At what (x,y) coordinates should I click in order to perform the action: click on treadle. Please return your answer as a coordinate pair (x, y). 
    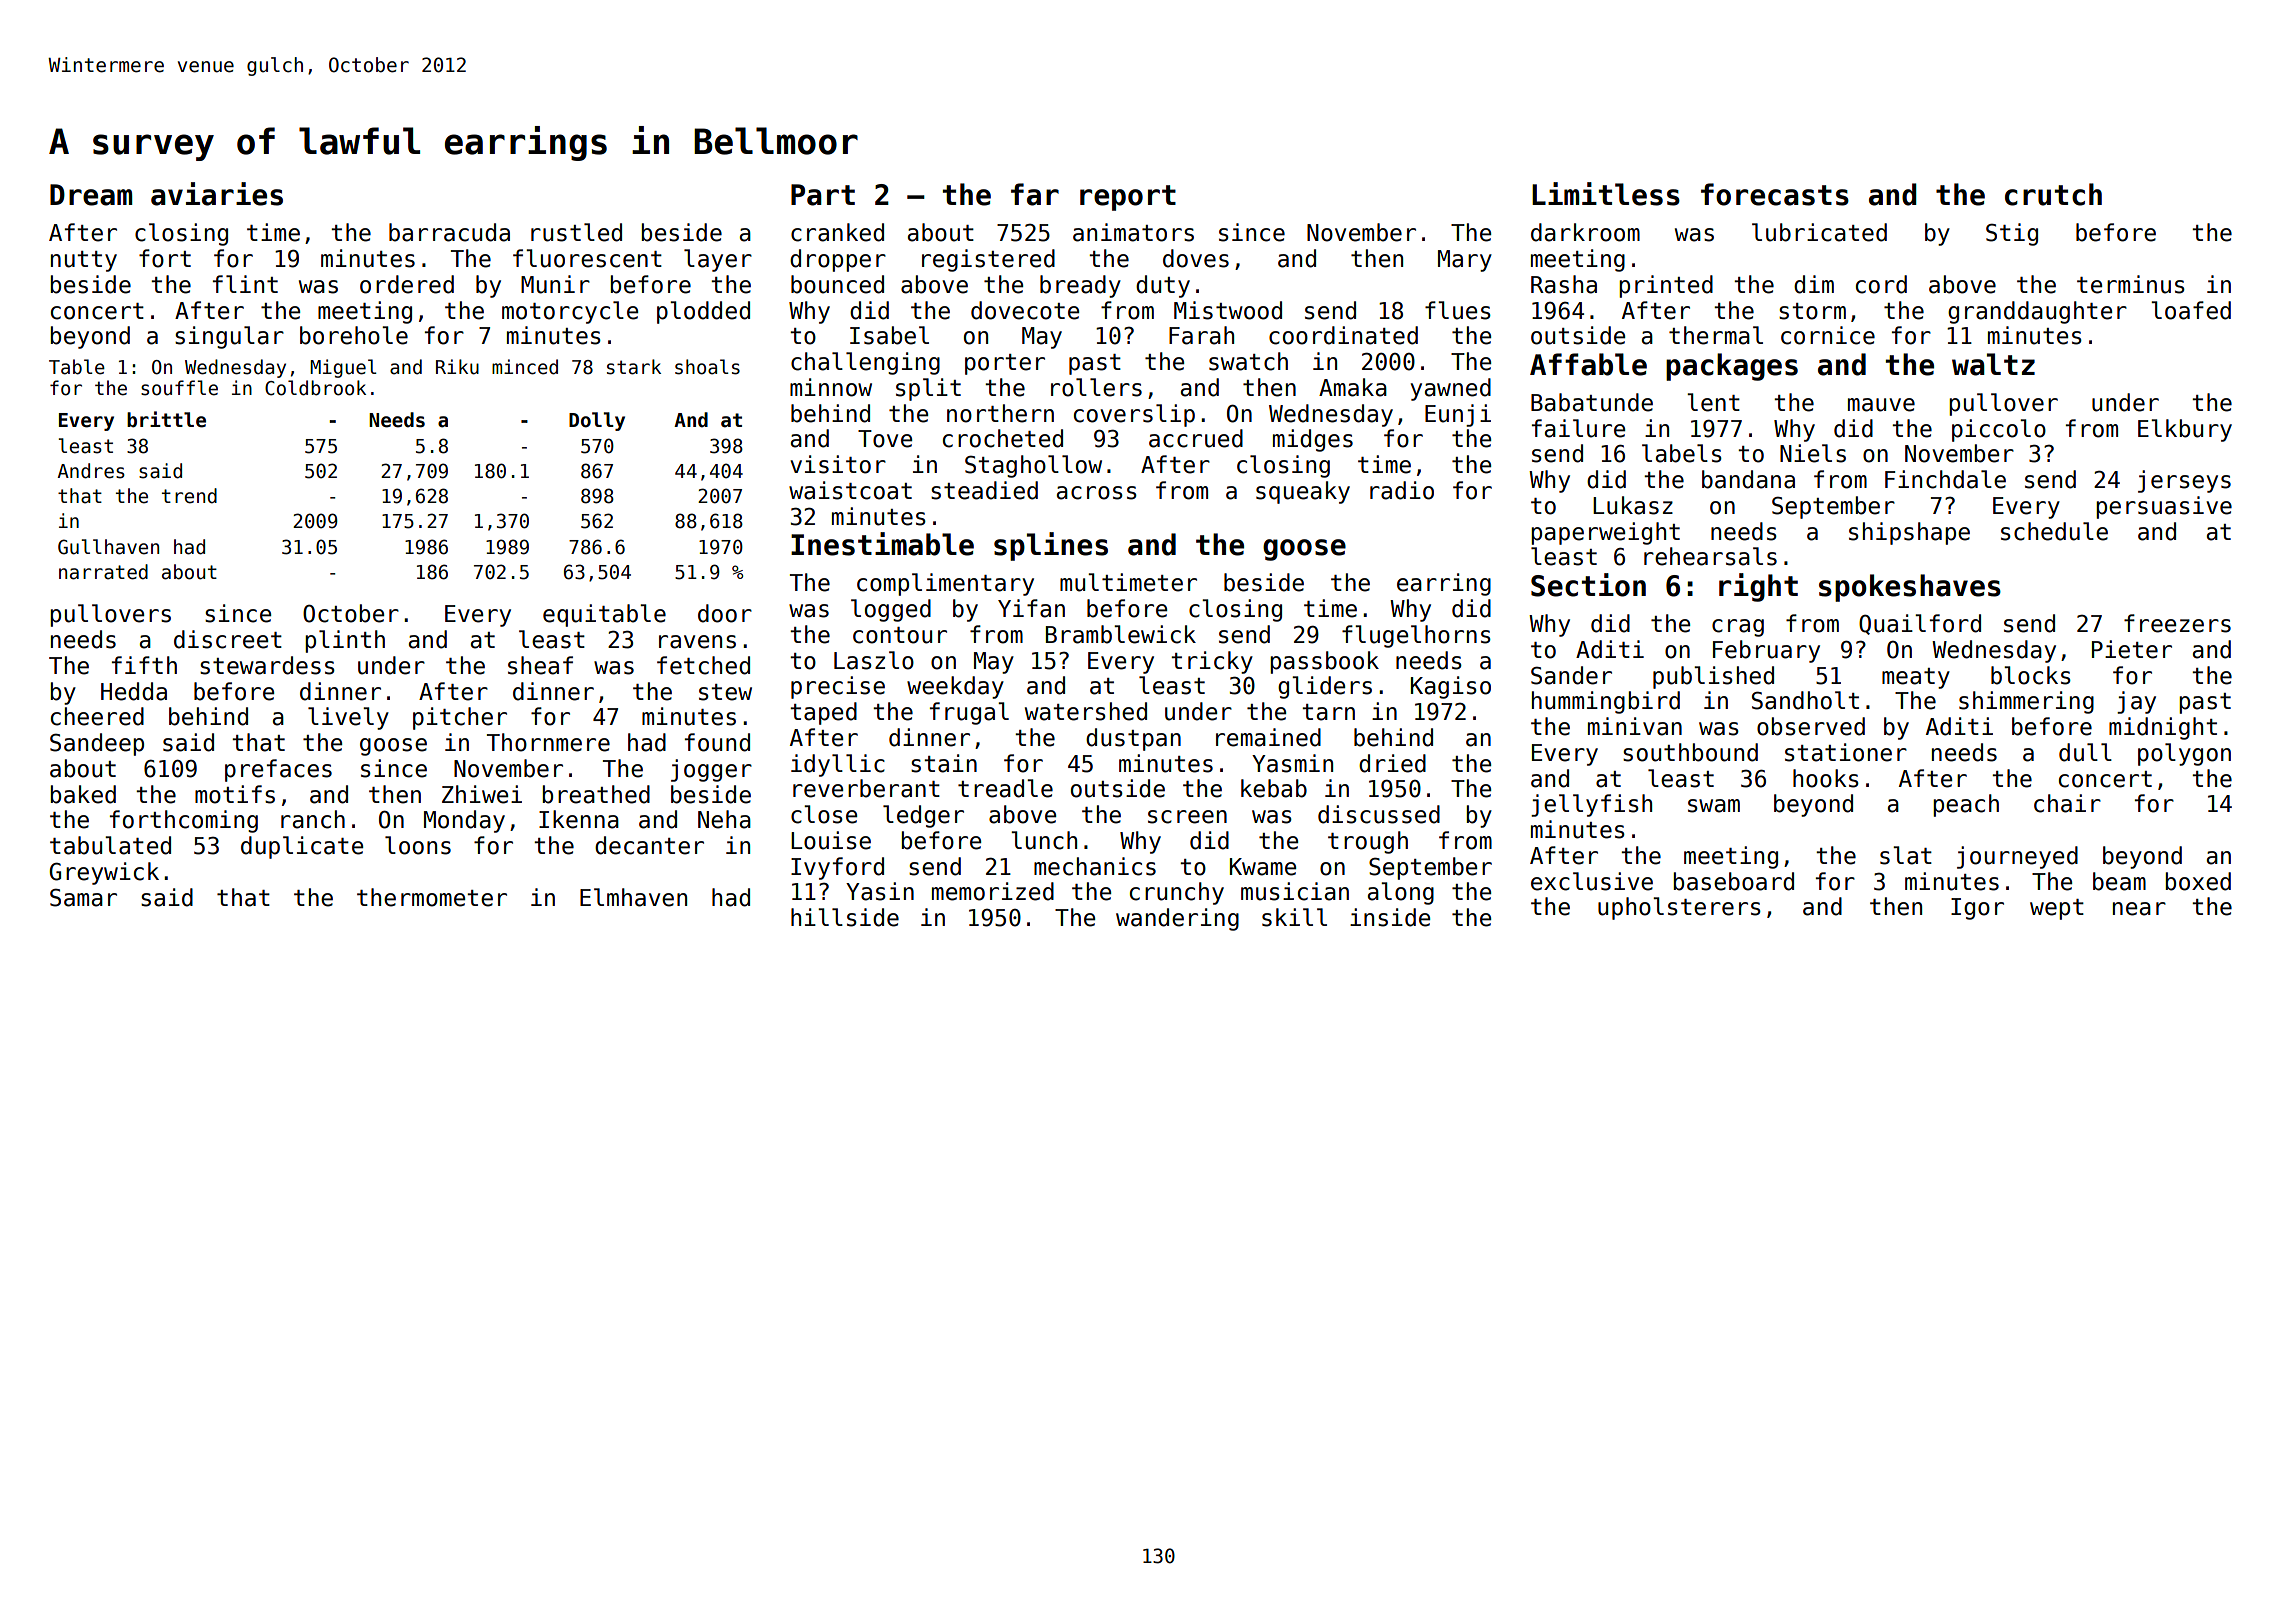
    Looking at the image, I should click on (1005, 788).
